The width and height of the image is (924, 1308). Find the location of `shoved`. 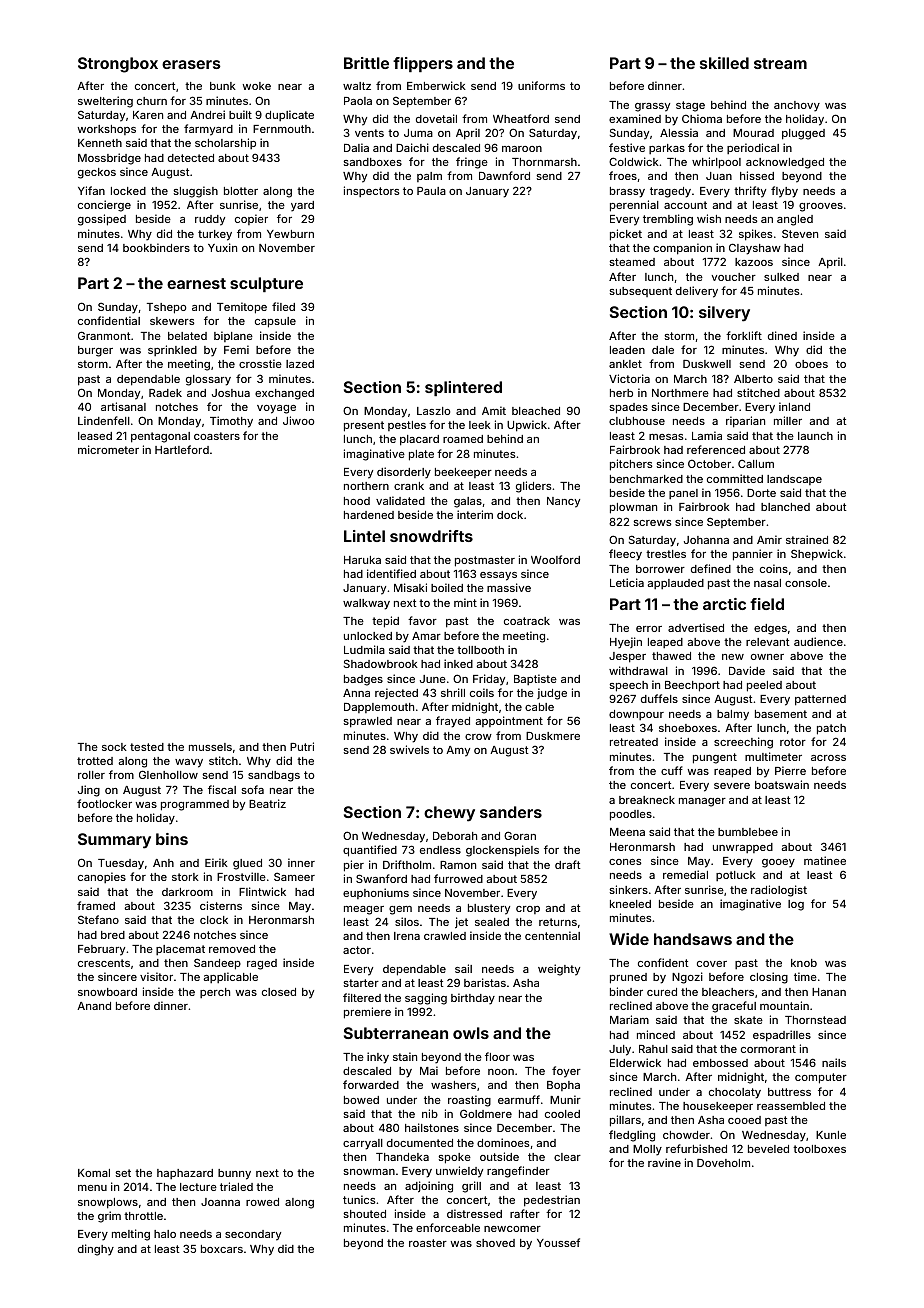

shoved is located at coordinates (495, 1243).
